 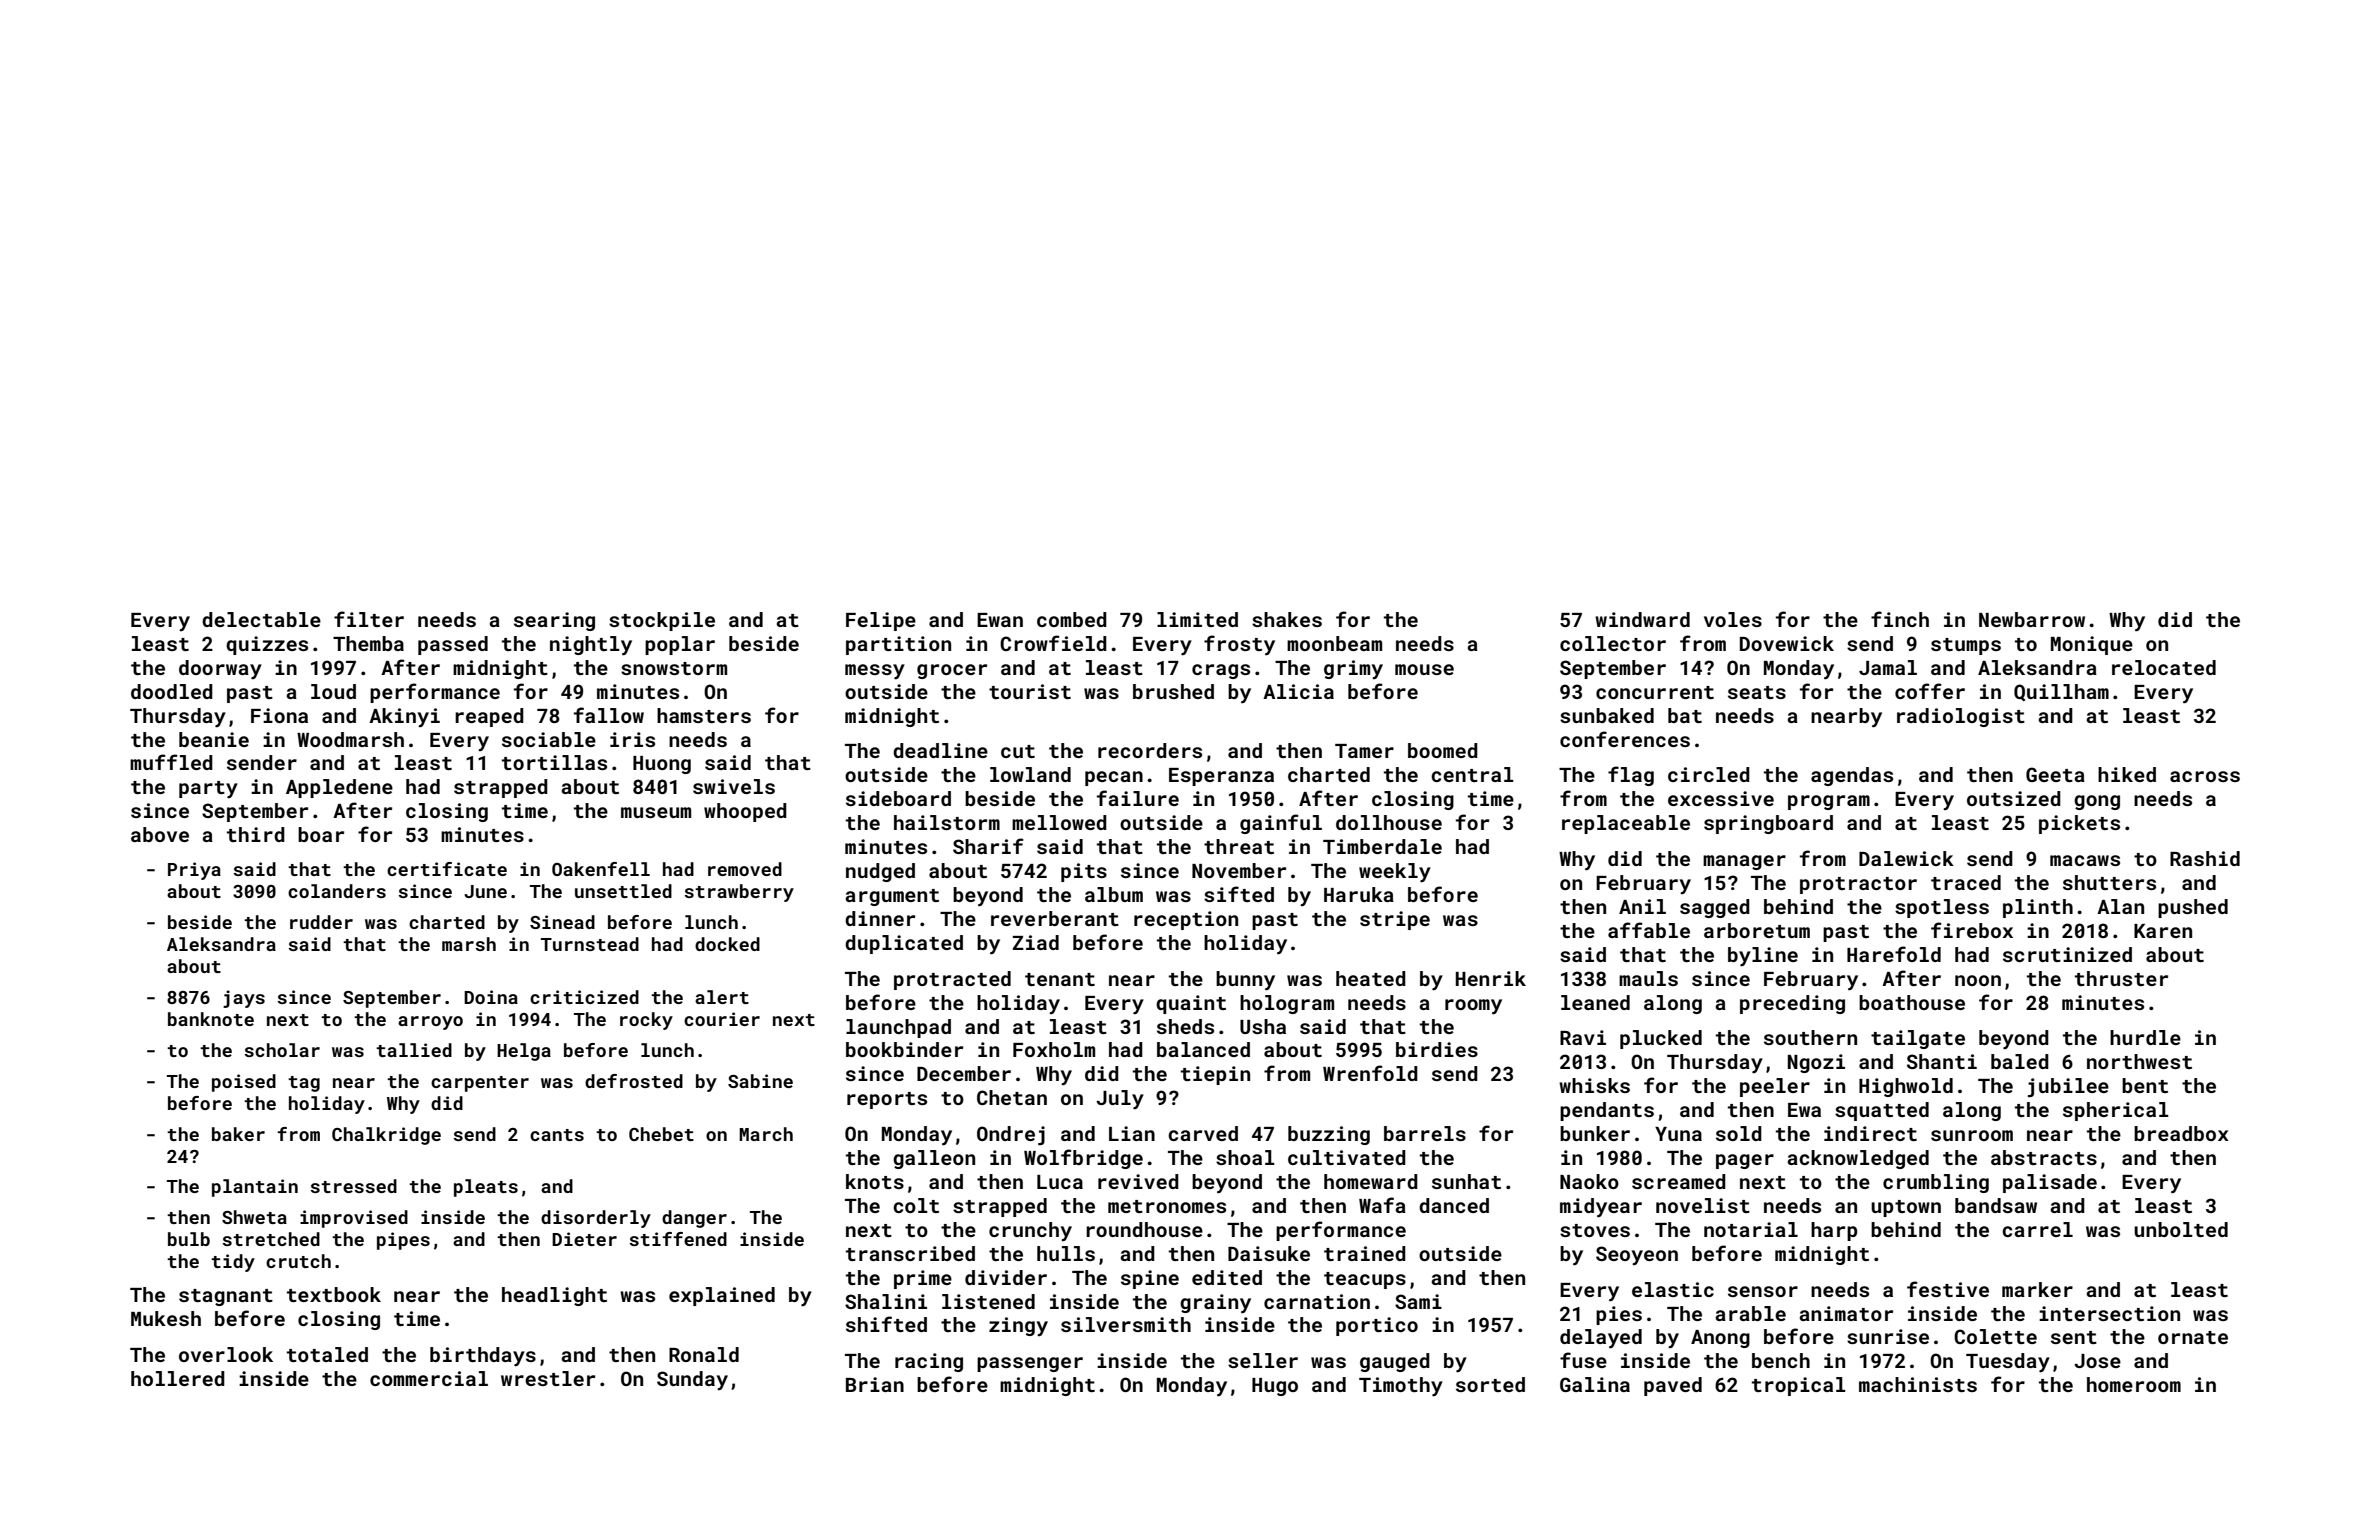 I want to click on protracted, so click(x=952, y=980).
